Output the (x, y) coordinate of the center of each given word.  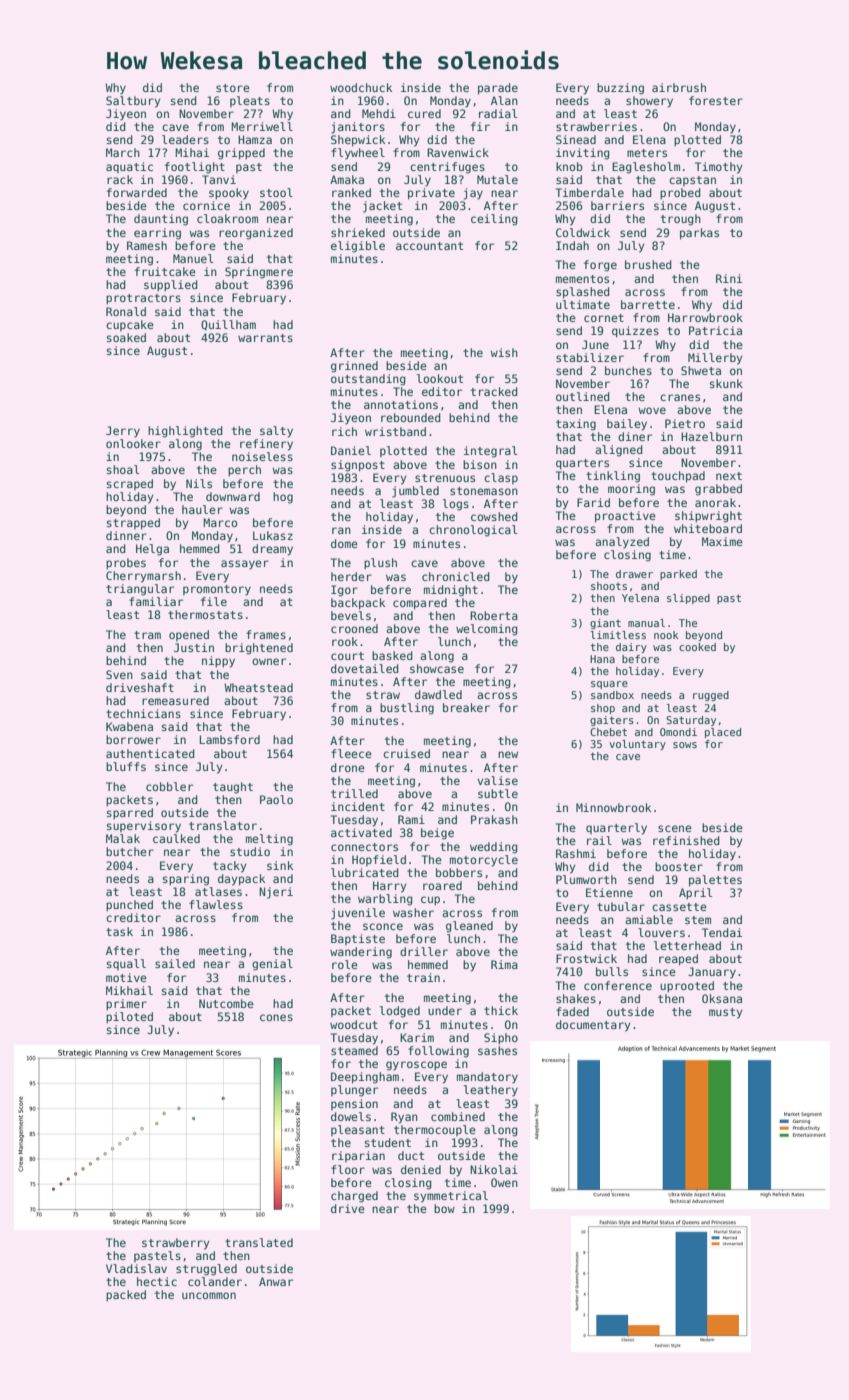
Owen (504, 1182)
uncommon (209, 1295)
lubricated (365, 872)
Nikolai (494, 1169)
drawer (634, 574)
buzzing (620, 89)
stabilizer (590, 357)
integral (490, 452)
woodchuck (361, 87)
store (233, 88)
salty (276, 432)
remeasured (175, 700)
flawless (216, 904)
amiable (649, 919)
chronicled (456, 576)
